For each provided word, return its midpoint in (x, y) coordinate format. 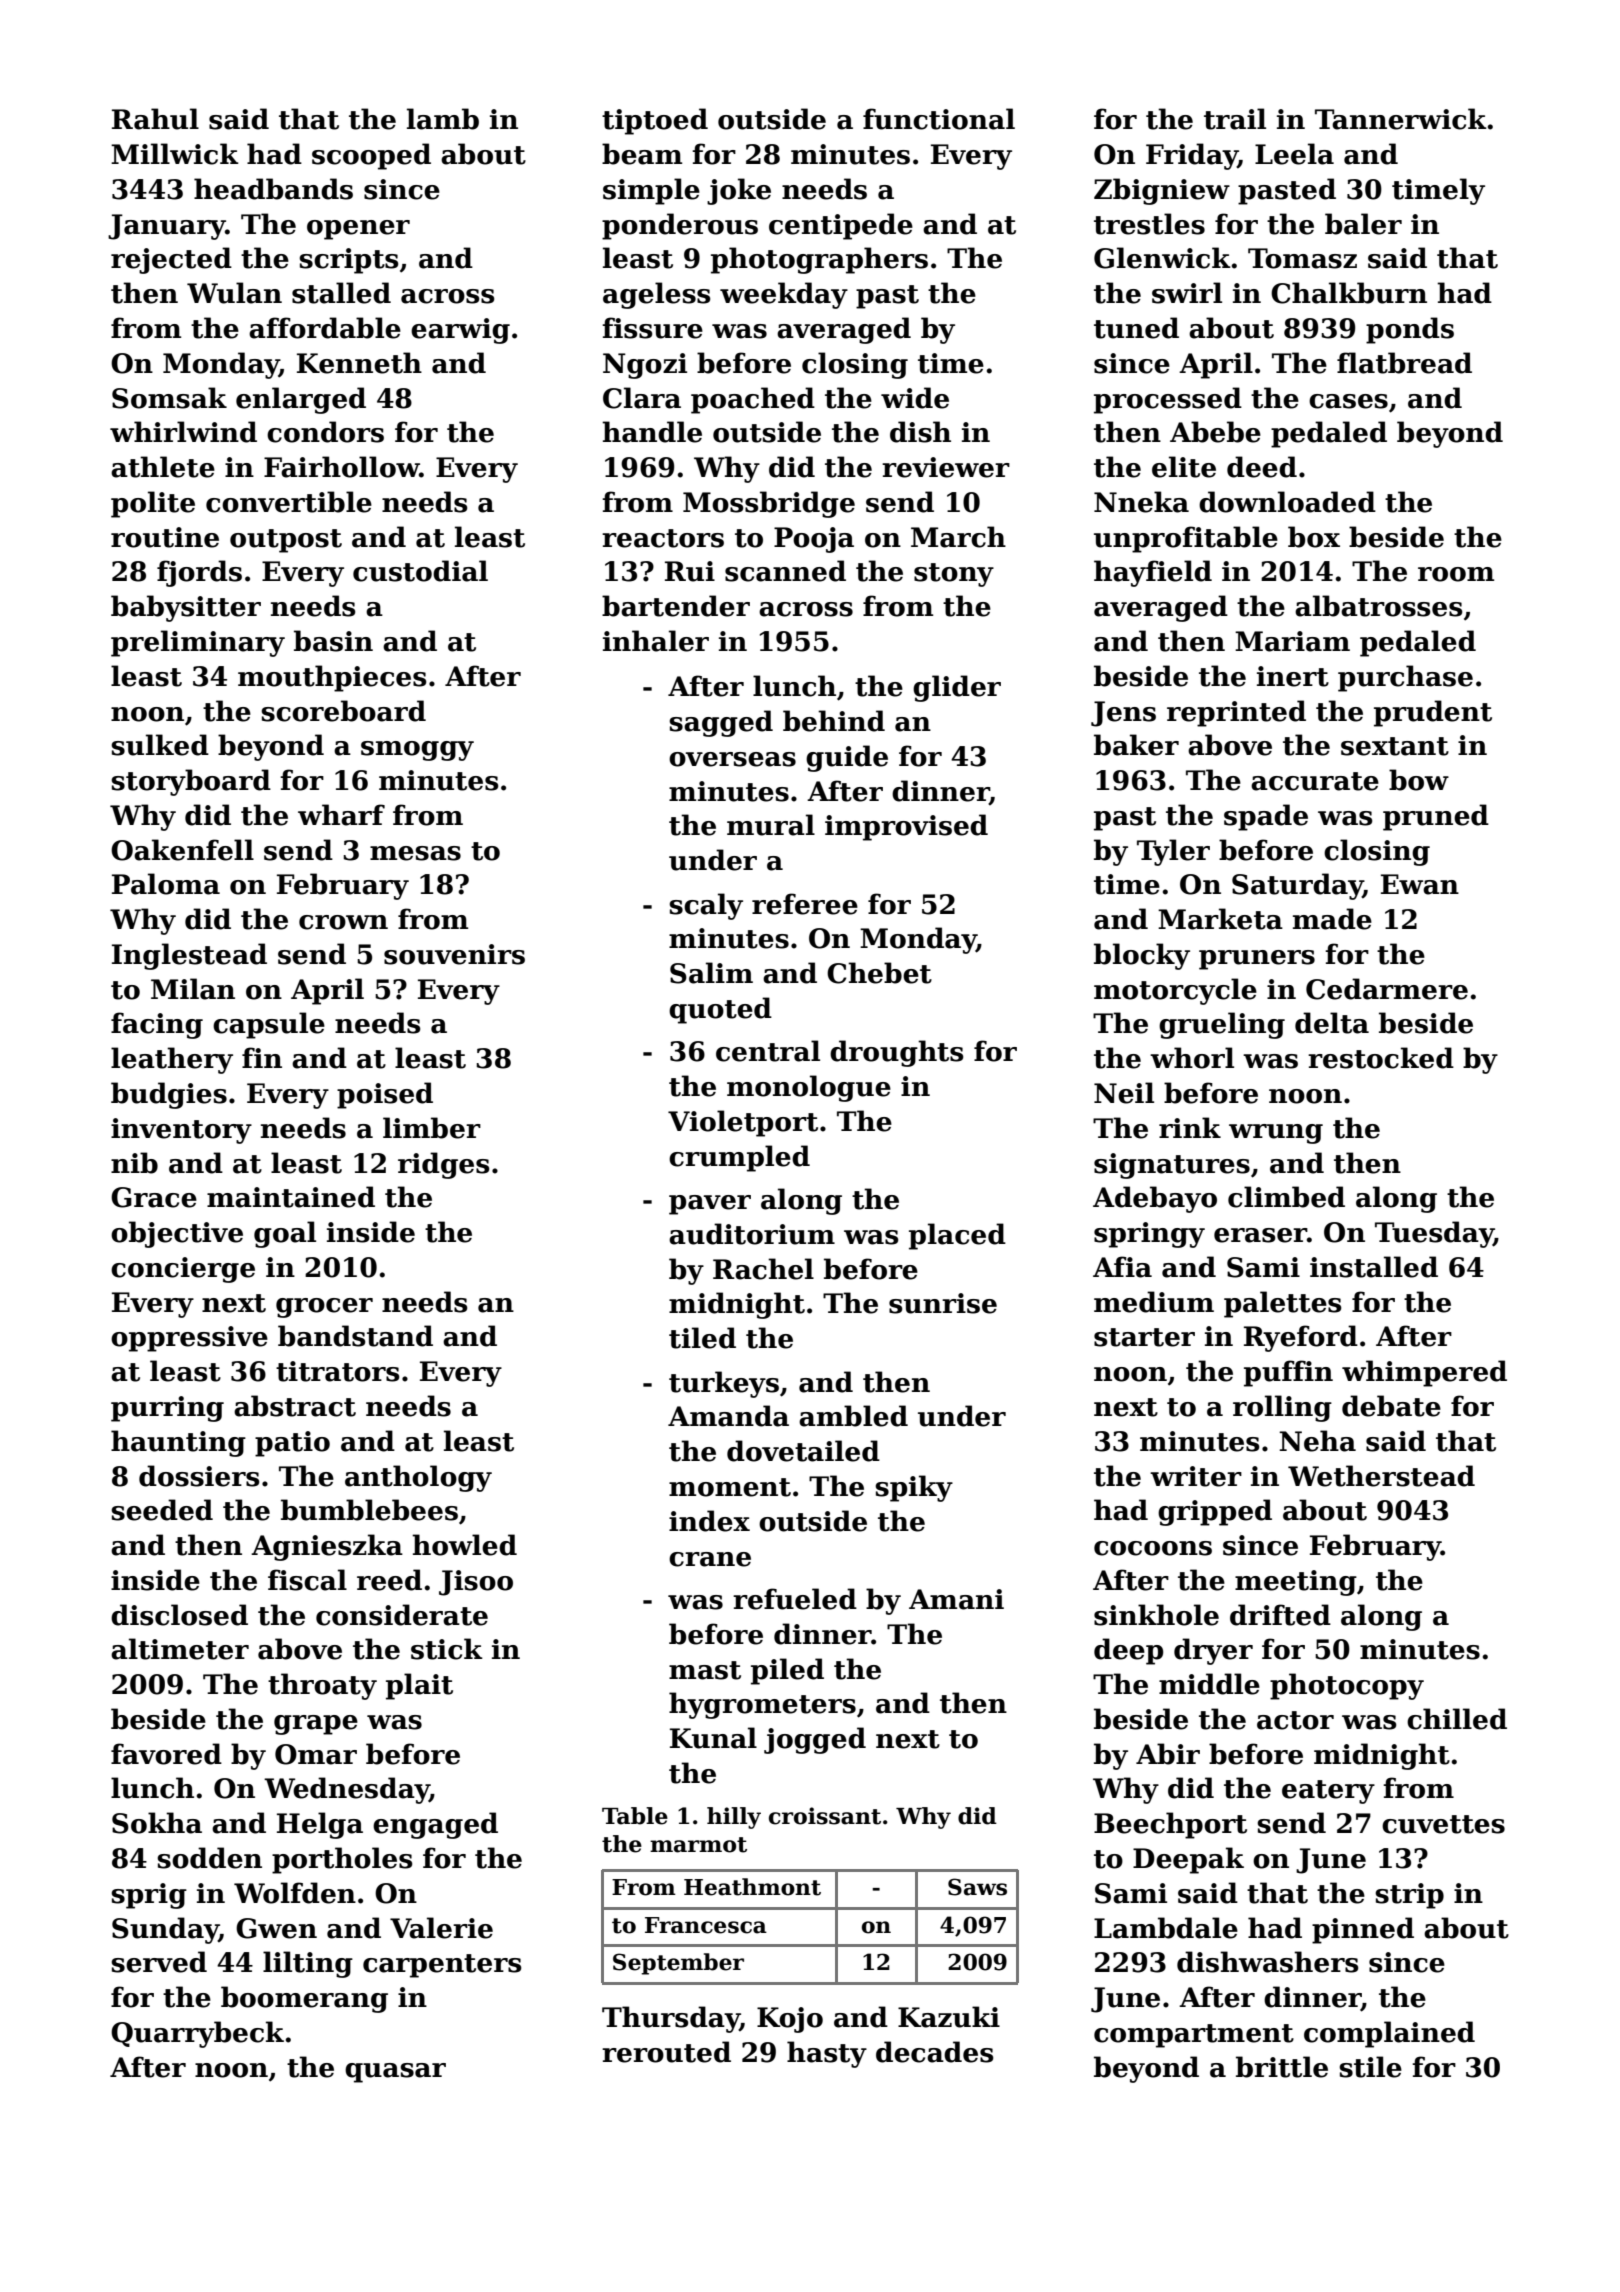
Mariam (1292, 641)
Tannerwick (1401, 119)
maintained (291, 1197)
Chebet (879, 973)
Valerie (441, 1928)
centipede (841, 226)
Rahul (155, 119)
